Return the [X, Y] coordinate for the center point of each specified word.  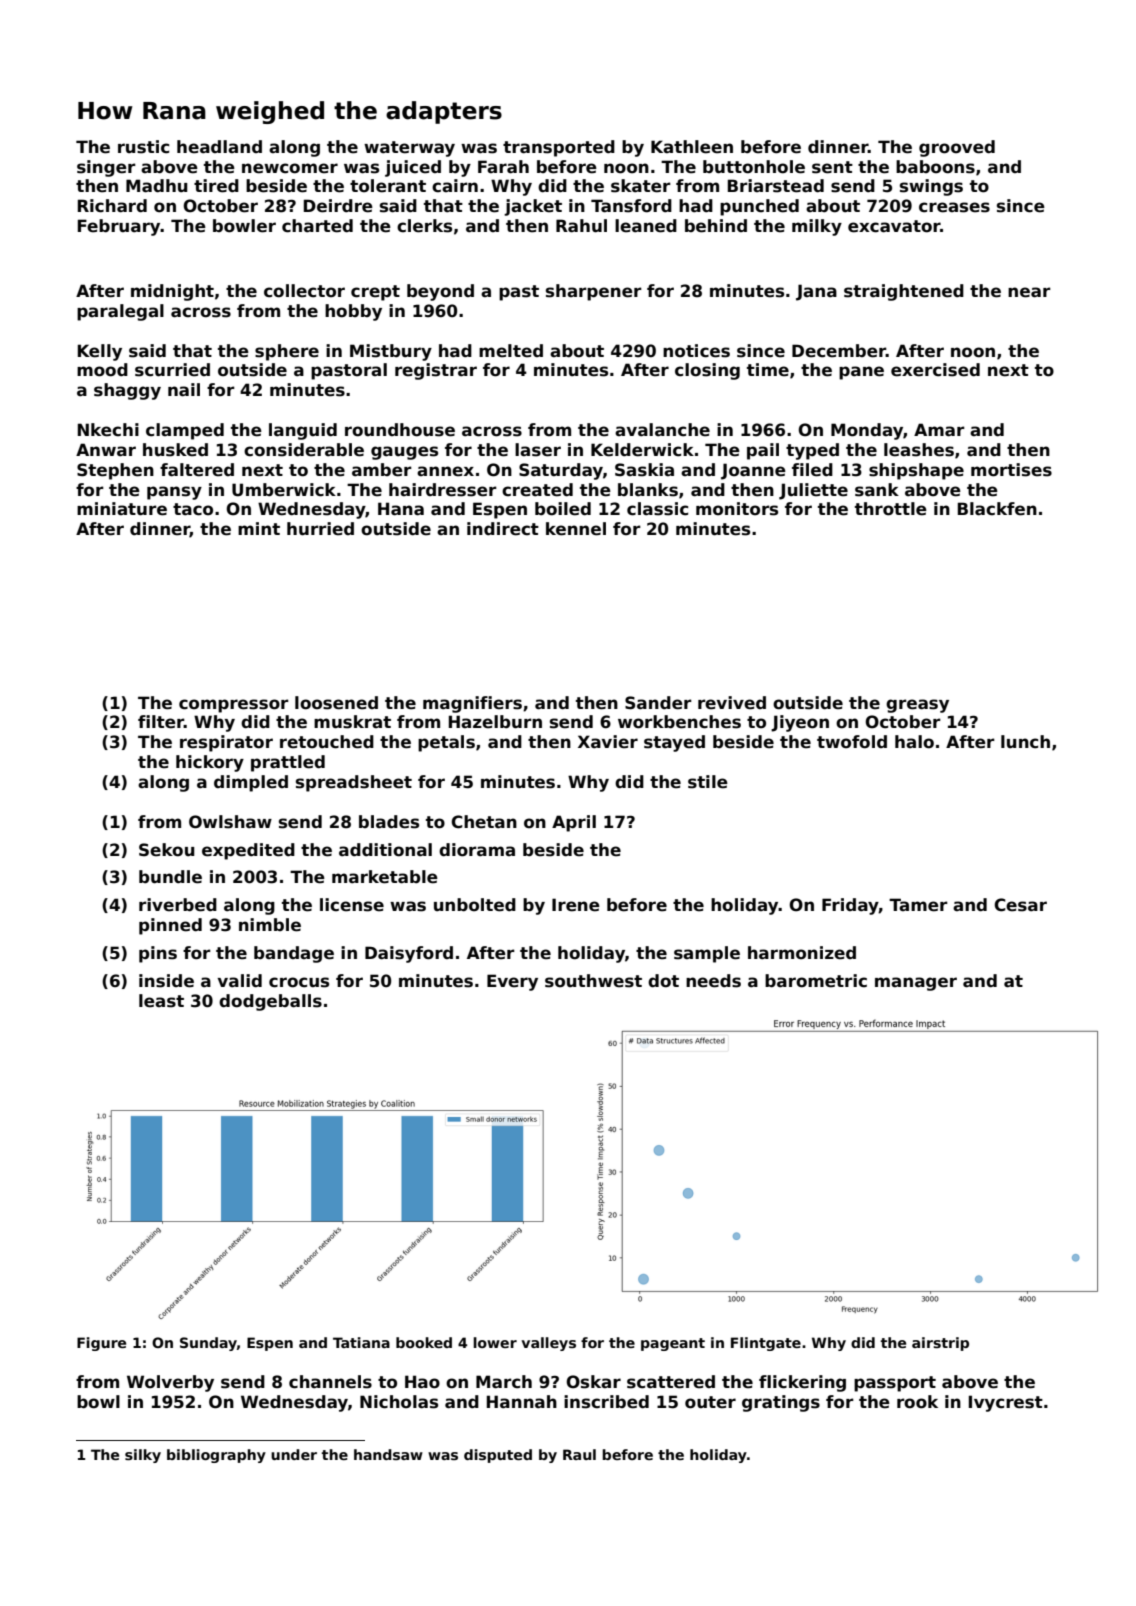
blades [389, 822]
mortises [1011, 470]
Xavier [608, 742]
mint [259, 528]
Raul [579, 1454]
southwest [593, 981]
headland [219, 147]
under [294, 1454]
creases [954, 207]
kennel [576, 529]
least [161, 1001]
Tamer [918, 905]
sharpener [594, 292]
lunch [1025, 742]
